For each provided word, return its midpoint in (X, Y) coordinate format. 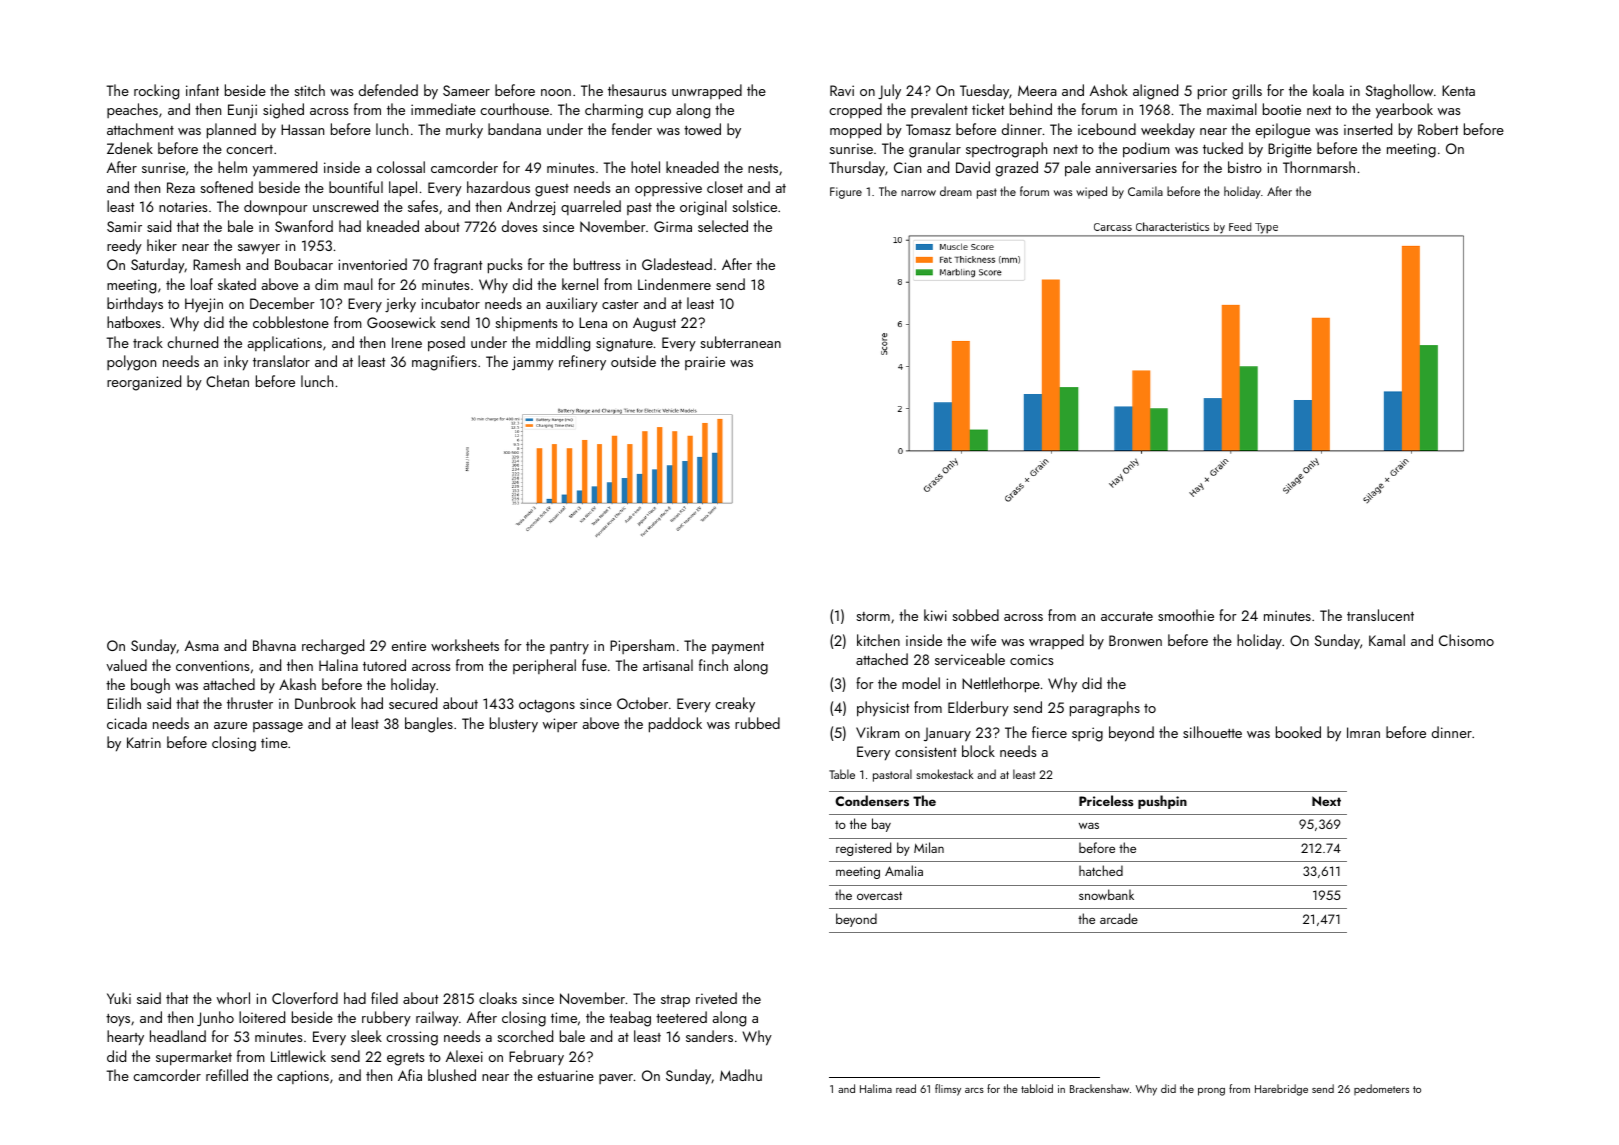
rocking (156, 92)
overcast (879, 895)
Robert (1438, 129)
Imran (1363, 732)
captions (303, 1077)
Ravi (842, 90)
